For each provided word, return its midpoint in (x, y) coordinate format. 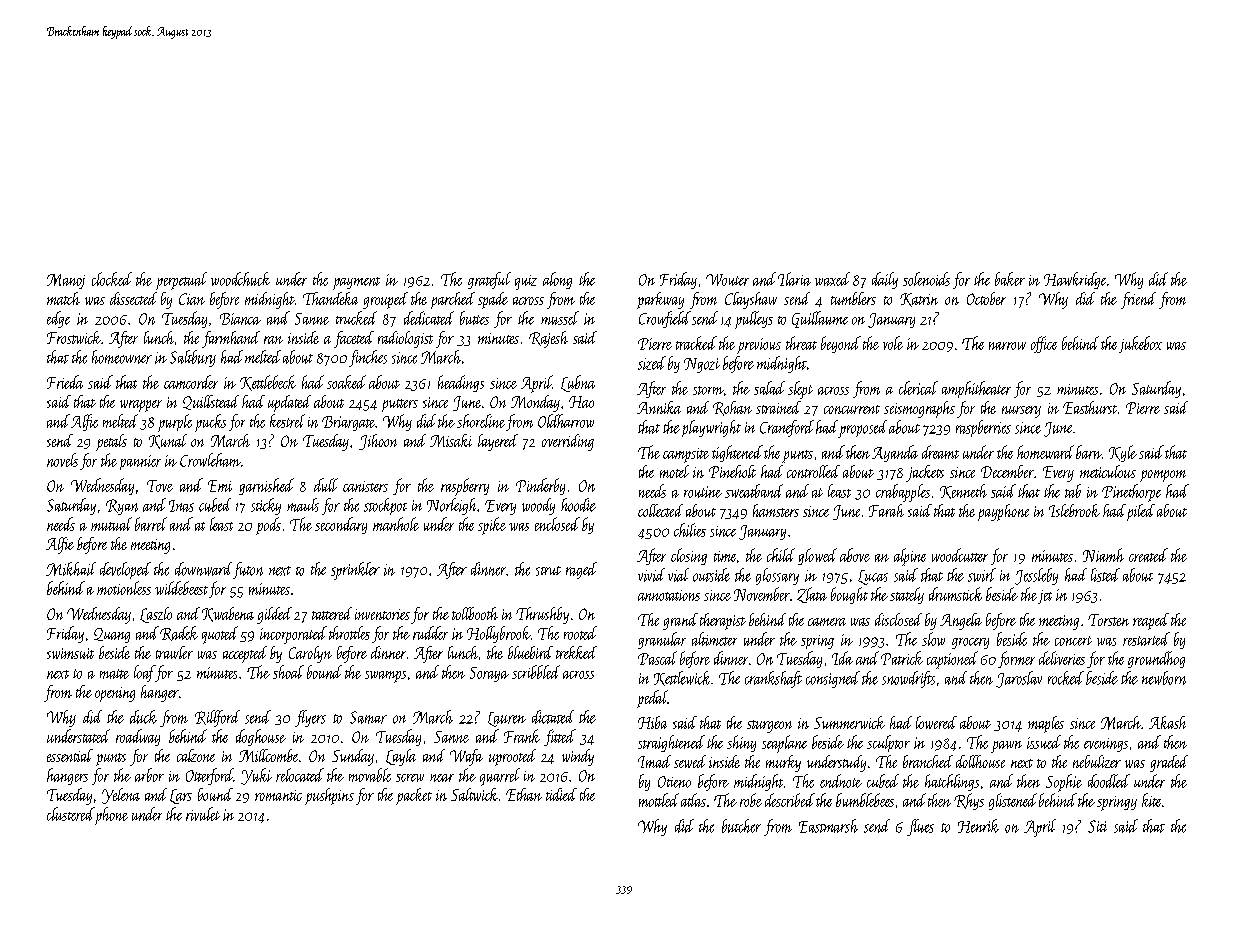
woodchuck (240, 279)
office (1044, 344)
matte (114, 674)
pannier (140, 462)
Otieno (674, 782)
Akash (1167, 722)
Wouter (727, 280)
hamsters (776, 510)
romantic (278, 795)
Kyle (1123, 453)
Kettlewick (682, 678)
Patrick (902, 658)
